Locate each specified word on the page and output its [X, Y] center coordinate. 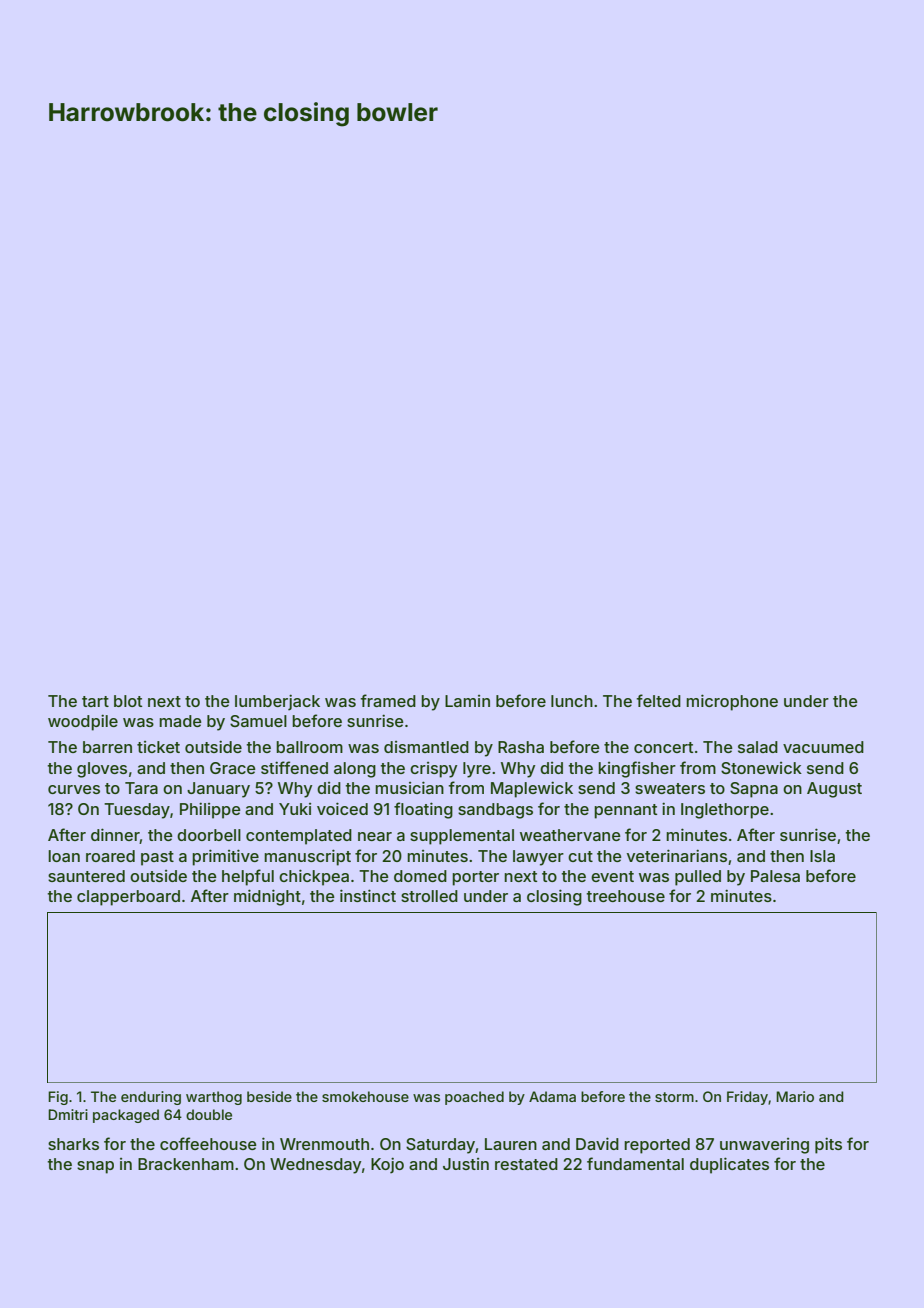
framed [388, 700]
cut [580, 856]
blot [128, 701]
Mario [795, 1096]
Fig [58, 1098]
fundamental [635, 1163]
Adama [552, 1096]
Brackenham [186, 1164]
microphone [732, 702]
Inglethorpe [725, 811]
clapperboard [128, 898]
